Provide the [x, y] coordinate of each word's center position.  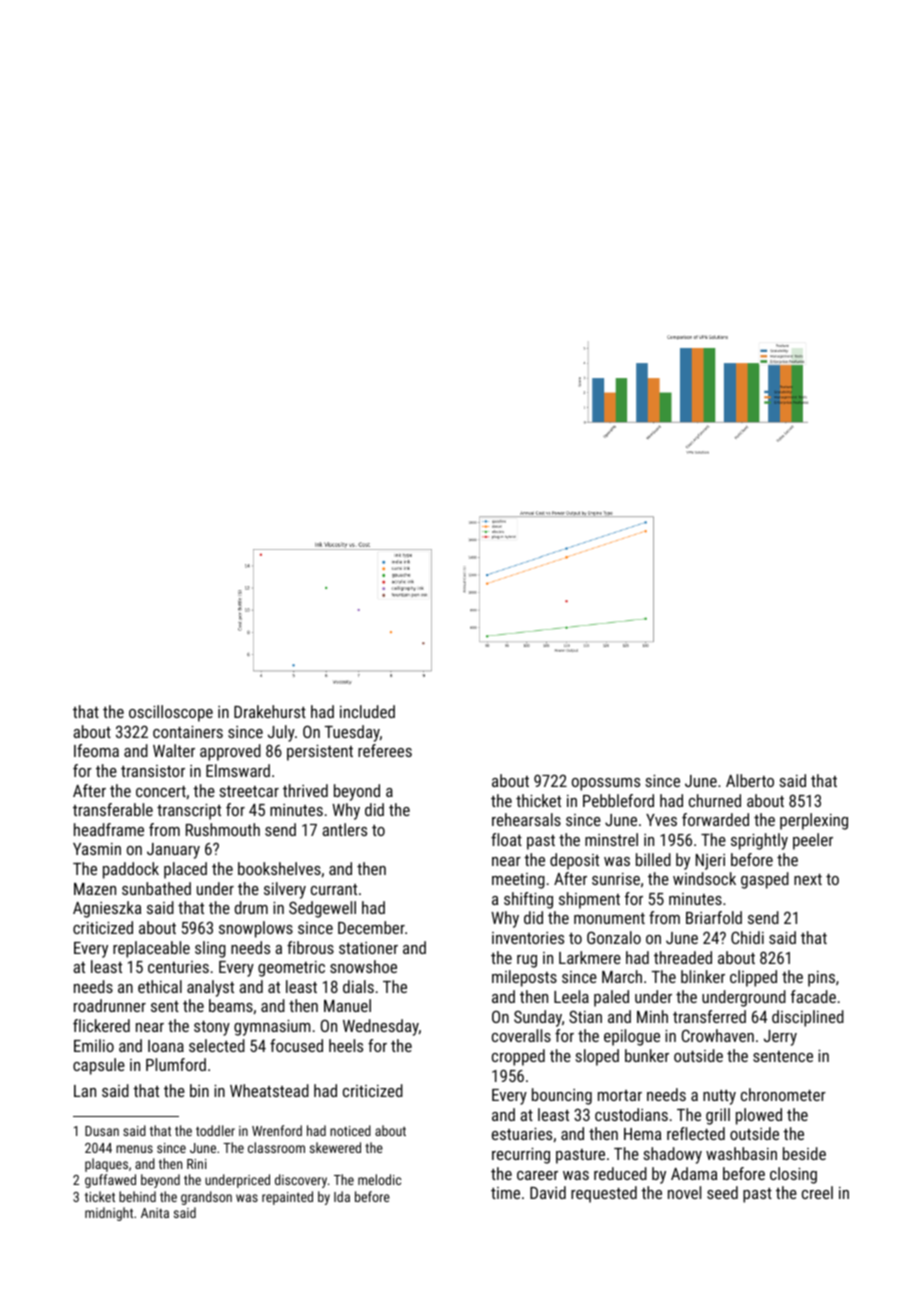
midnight [109, 1214]
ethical [160, 986]
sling [210, 949]
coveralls [521, 1035]
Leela [571, 996]
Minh [652, 1016]
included [367, 711]
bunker [647, 1055]
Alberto [750, 780]
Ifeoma [96, 750]
